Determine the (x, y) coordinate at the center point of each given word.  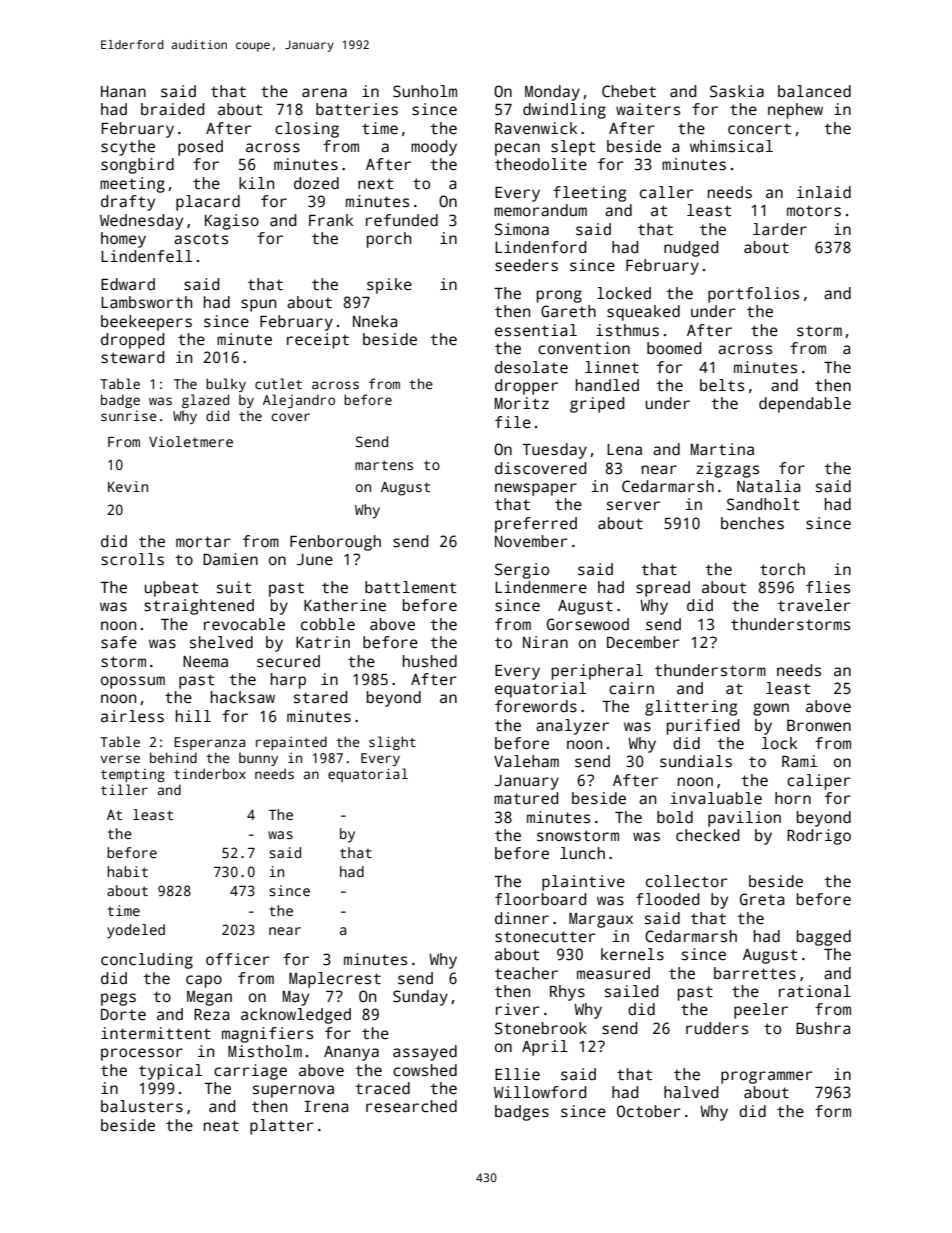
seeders (526, 265)
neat (221, 1125)
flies (828, 587)
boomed (674, 348)
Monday (552, 93)
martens (384, 465)
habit (127, 871)
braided (172, 109)
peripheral (597, 672)
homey (123, 240)
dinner (522, 918)
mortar (203, 542)
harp (288, 681)
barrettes (755, 973)
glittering (691, 708)
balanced (814, 91)
